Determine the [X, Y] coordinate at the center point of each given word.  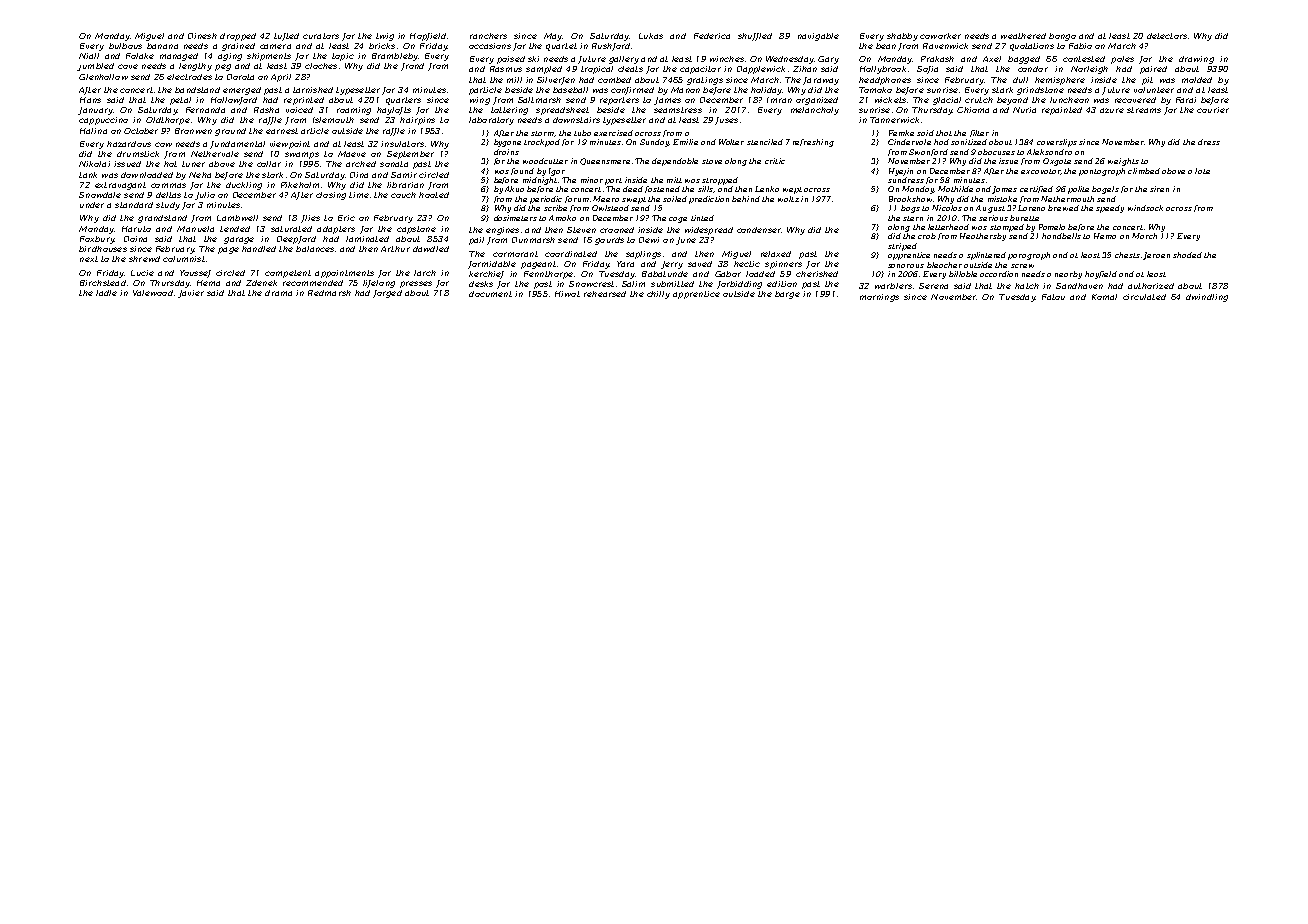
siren [1159, 189]
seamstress [678, 110]
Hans [90, 100]
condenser [759, 230]
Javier [191, 294]
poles [1122, 60]
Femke [901, 133]
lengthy [195, 67]
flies [310, 219]
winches [727, 59]
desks [481, 284]
